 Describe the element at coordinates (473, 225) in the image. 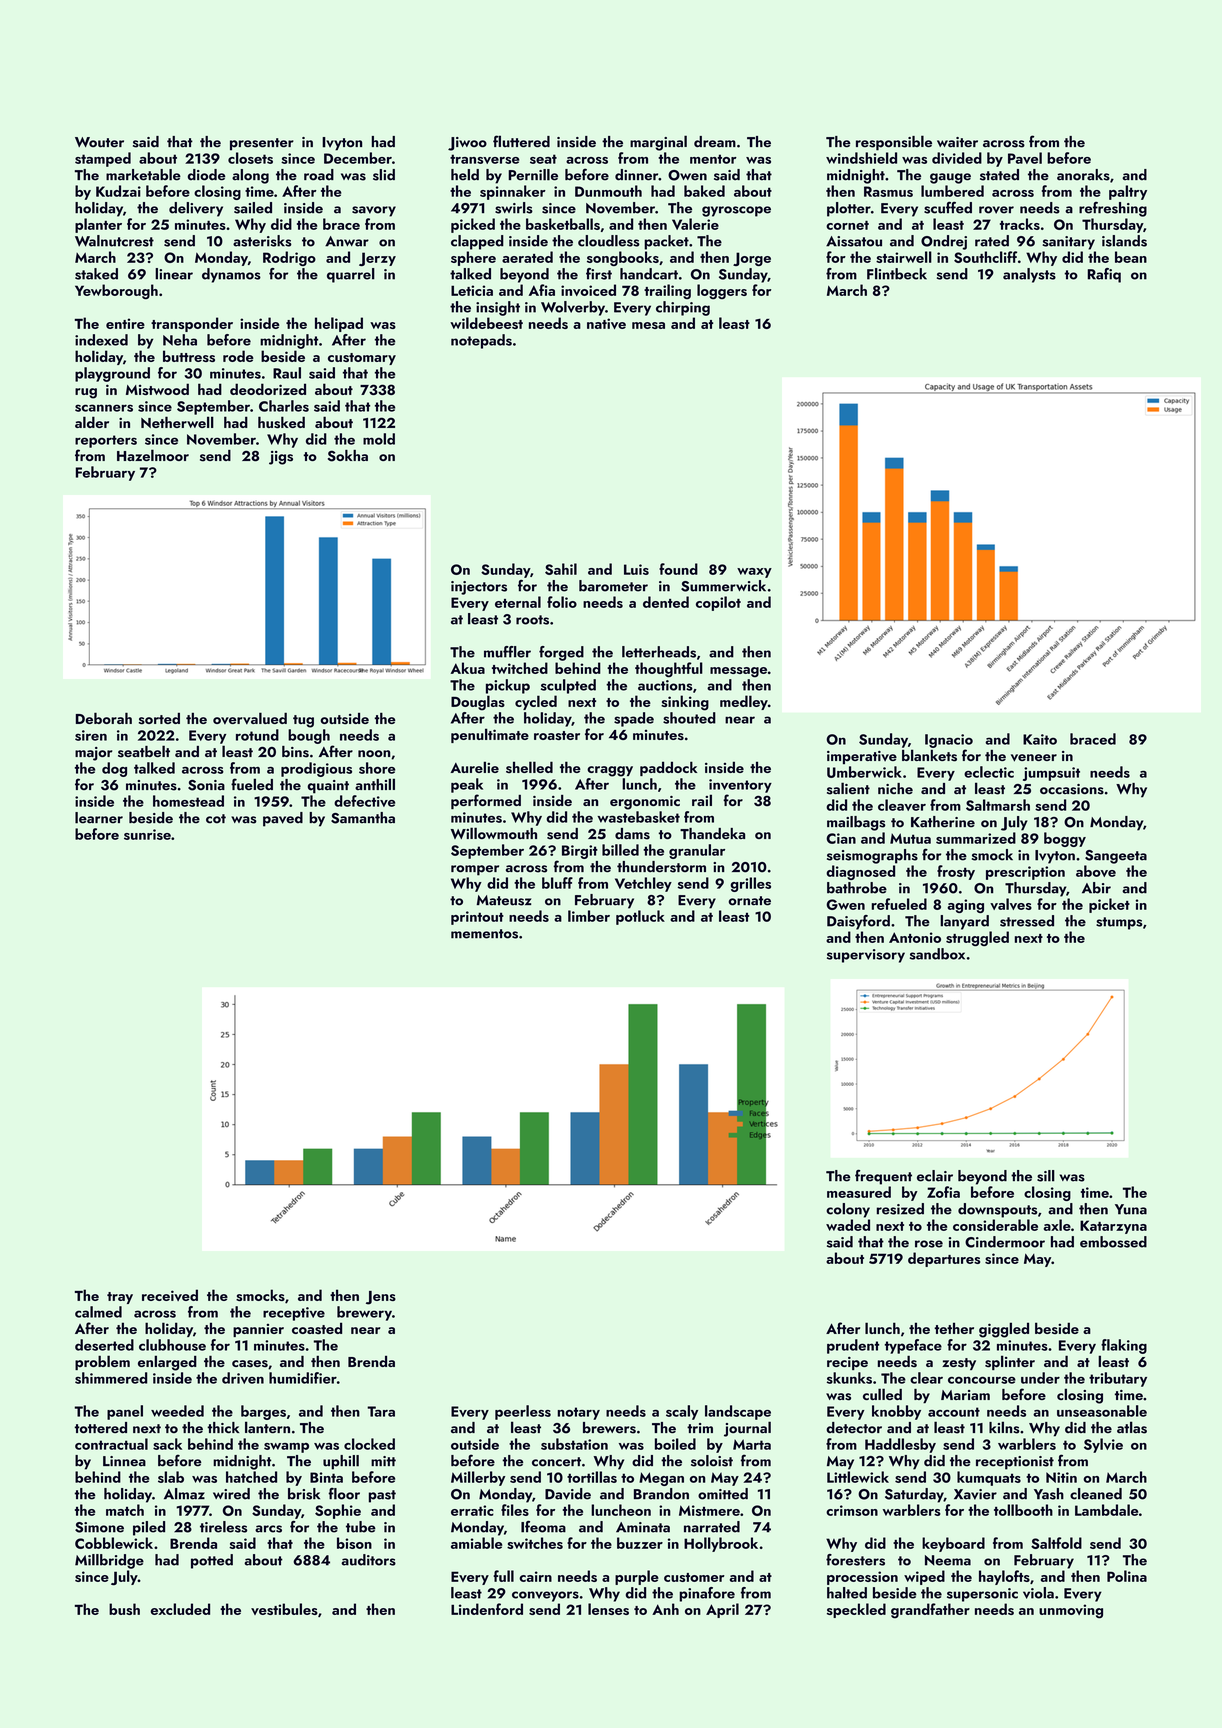

I see `picked` at that location.
